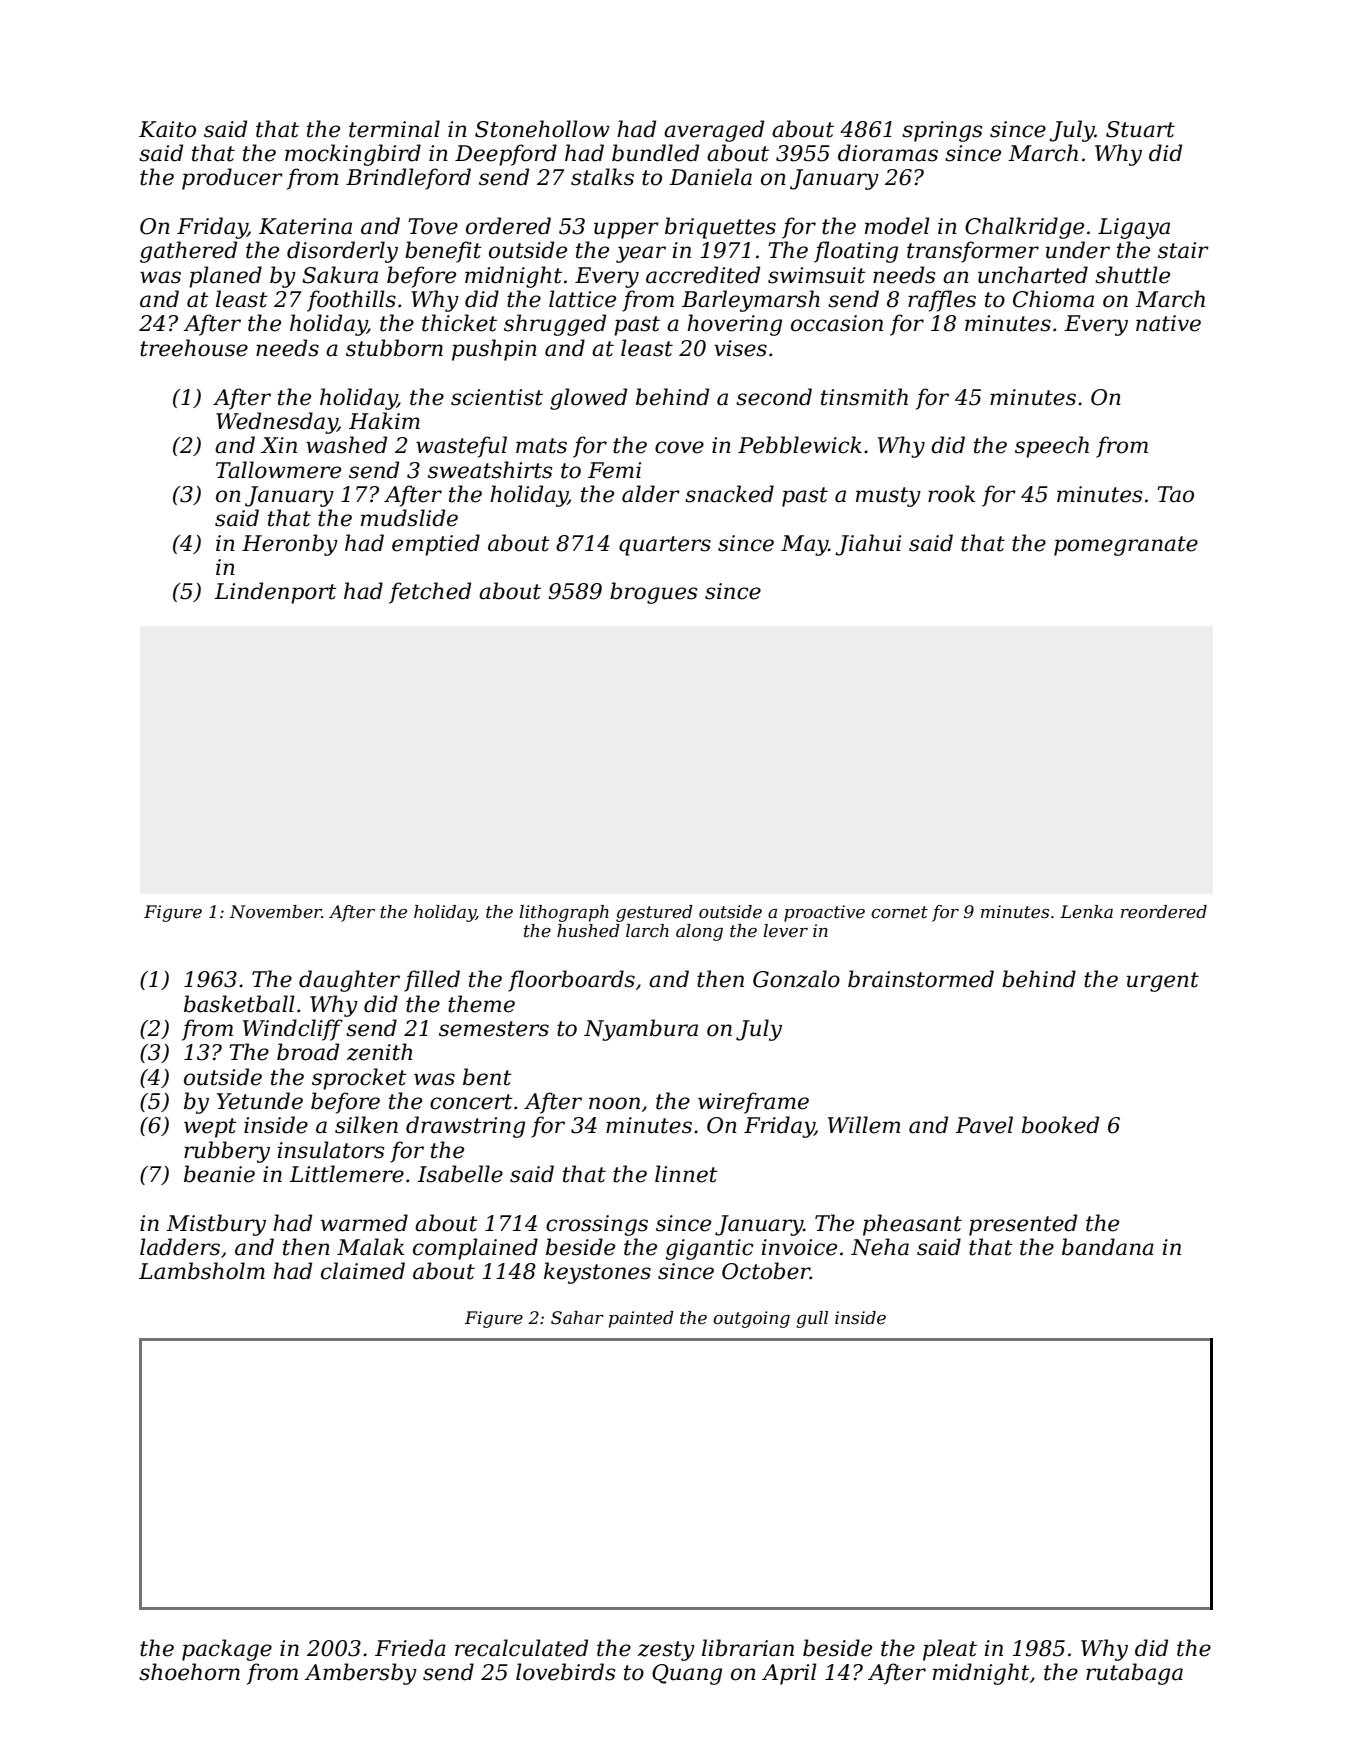 This document has width=1352, height=1750. What do you see at coordinates (342, 252) in the document?
I see `disorderly` at bounding box center [342, 252].
